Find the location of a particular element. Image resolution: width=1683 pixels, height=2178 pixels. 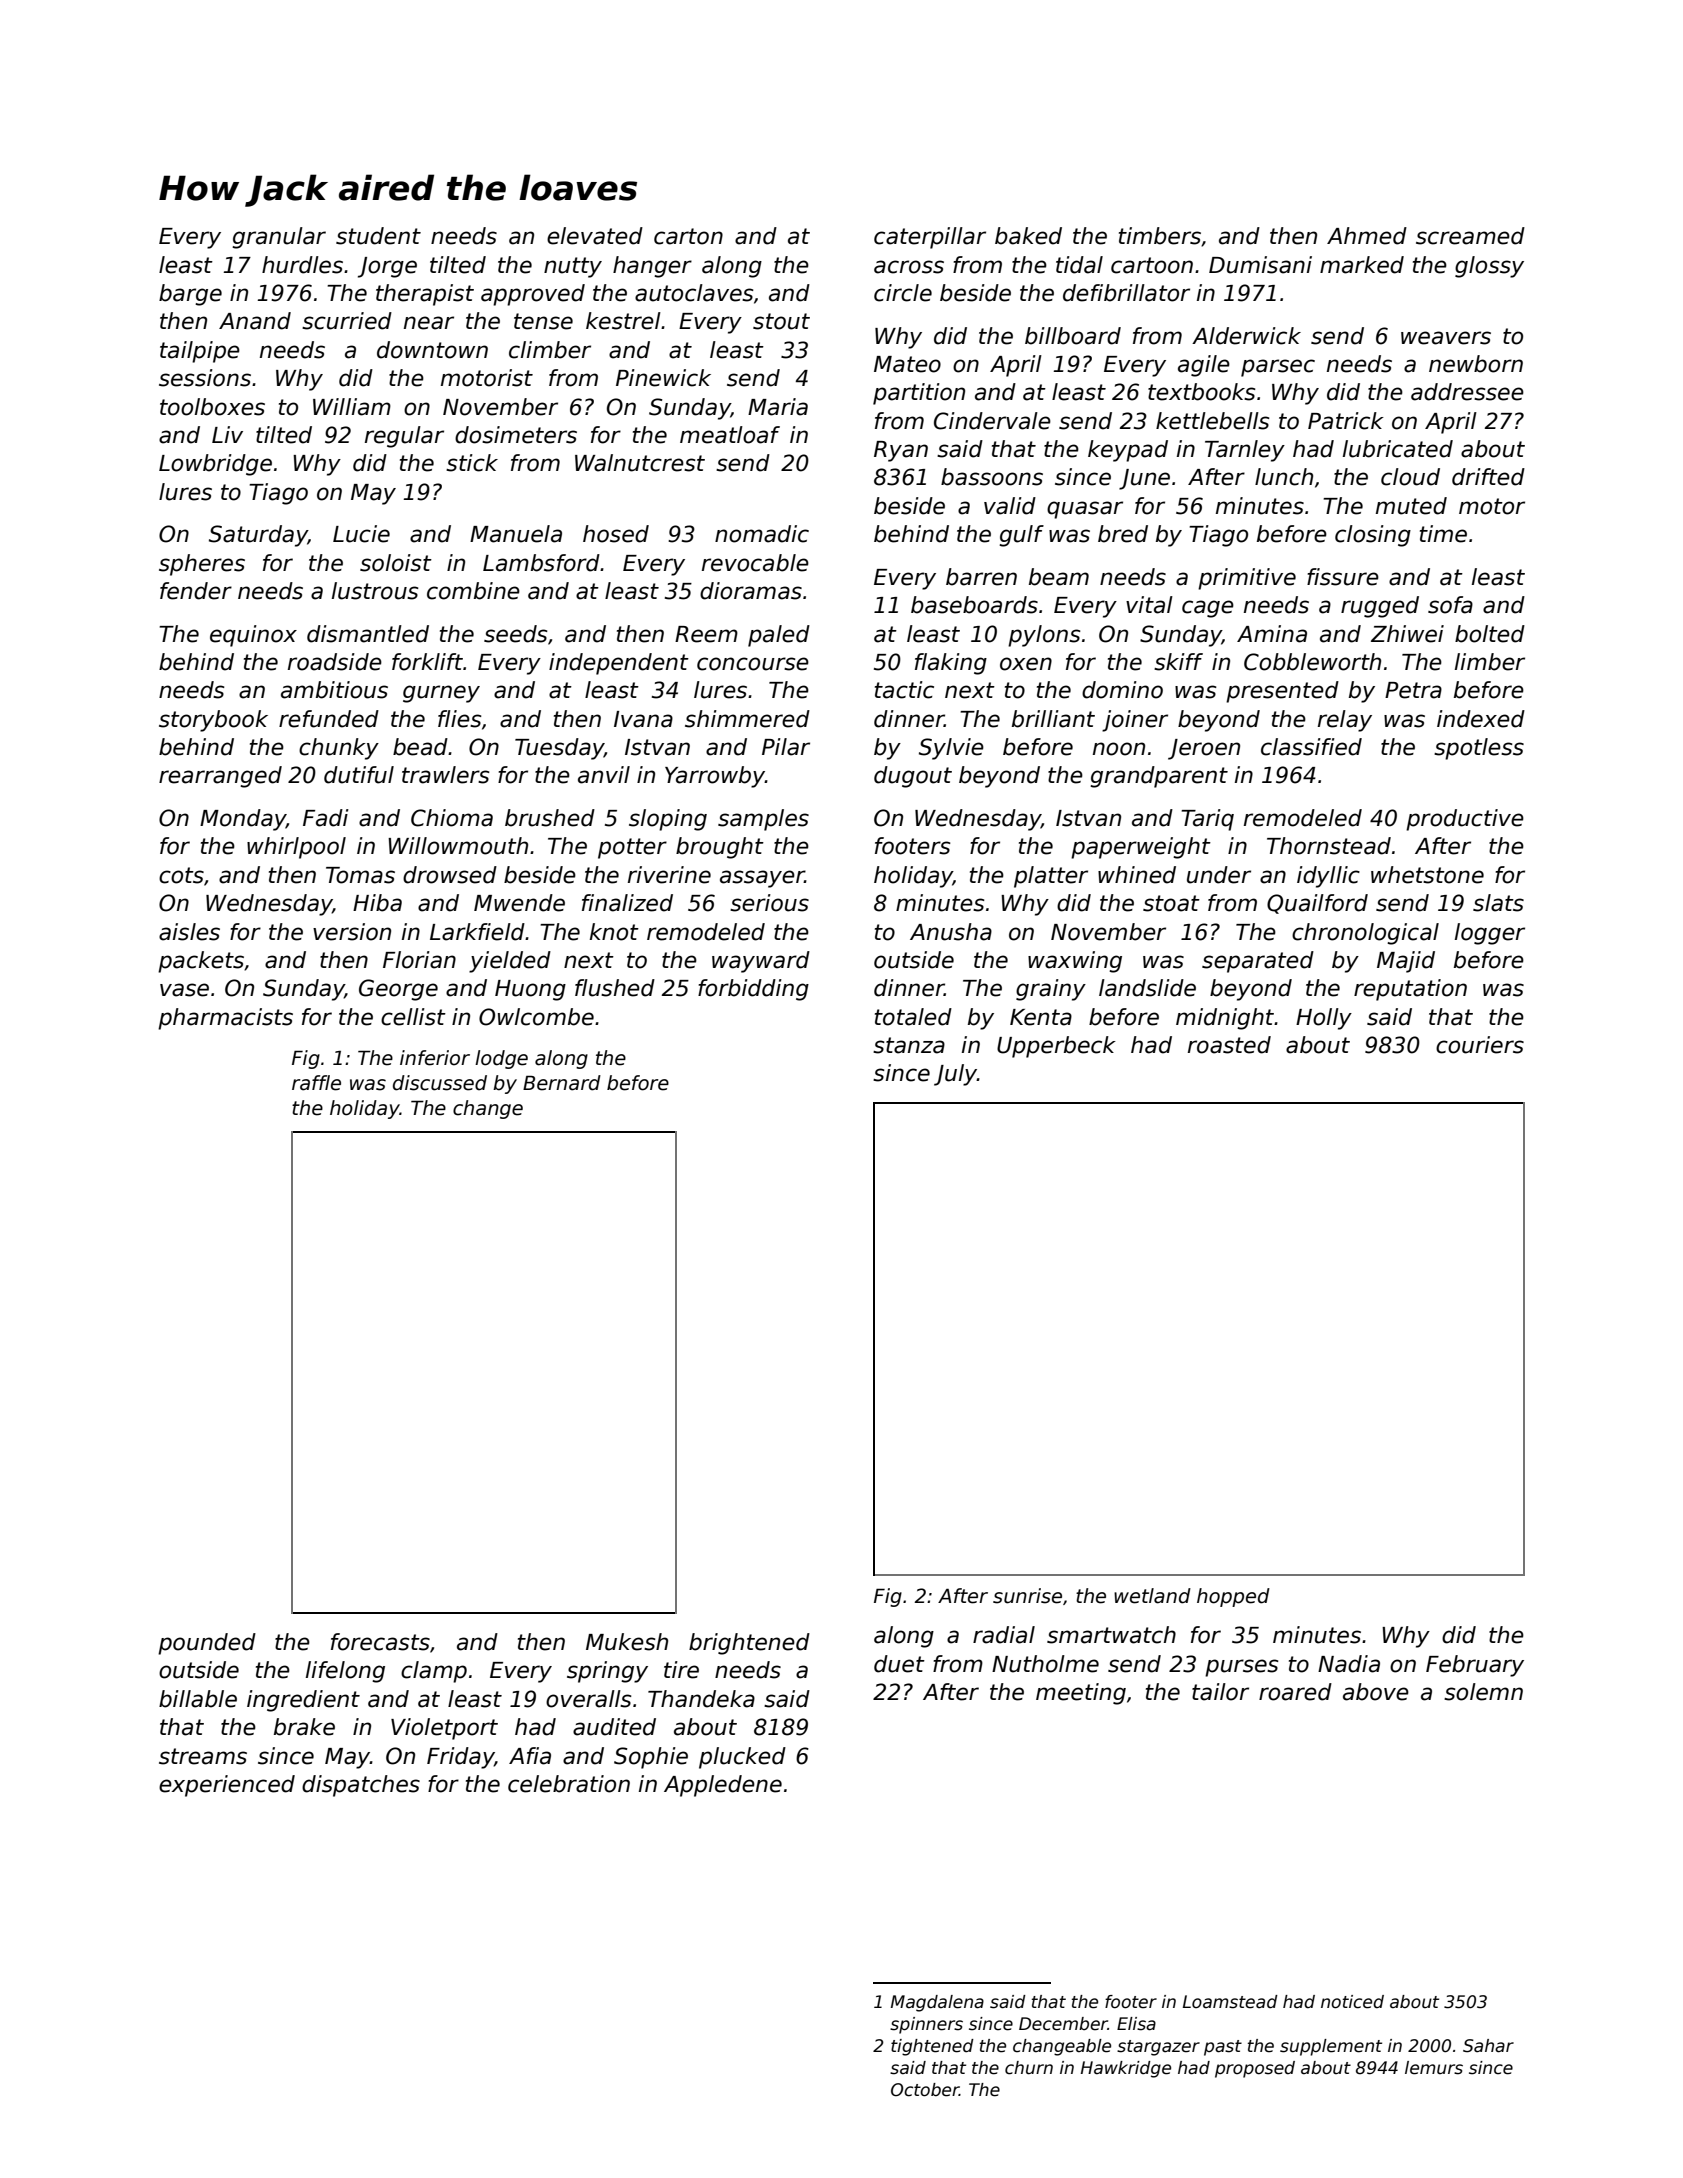

couriers is located at coordinates (1480, 1045).
